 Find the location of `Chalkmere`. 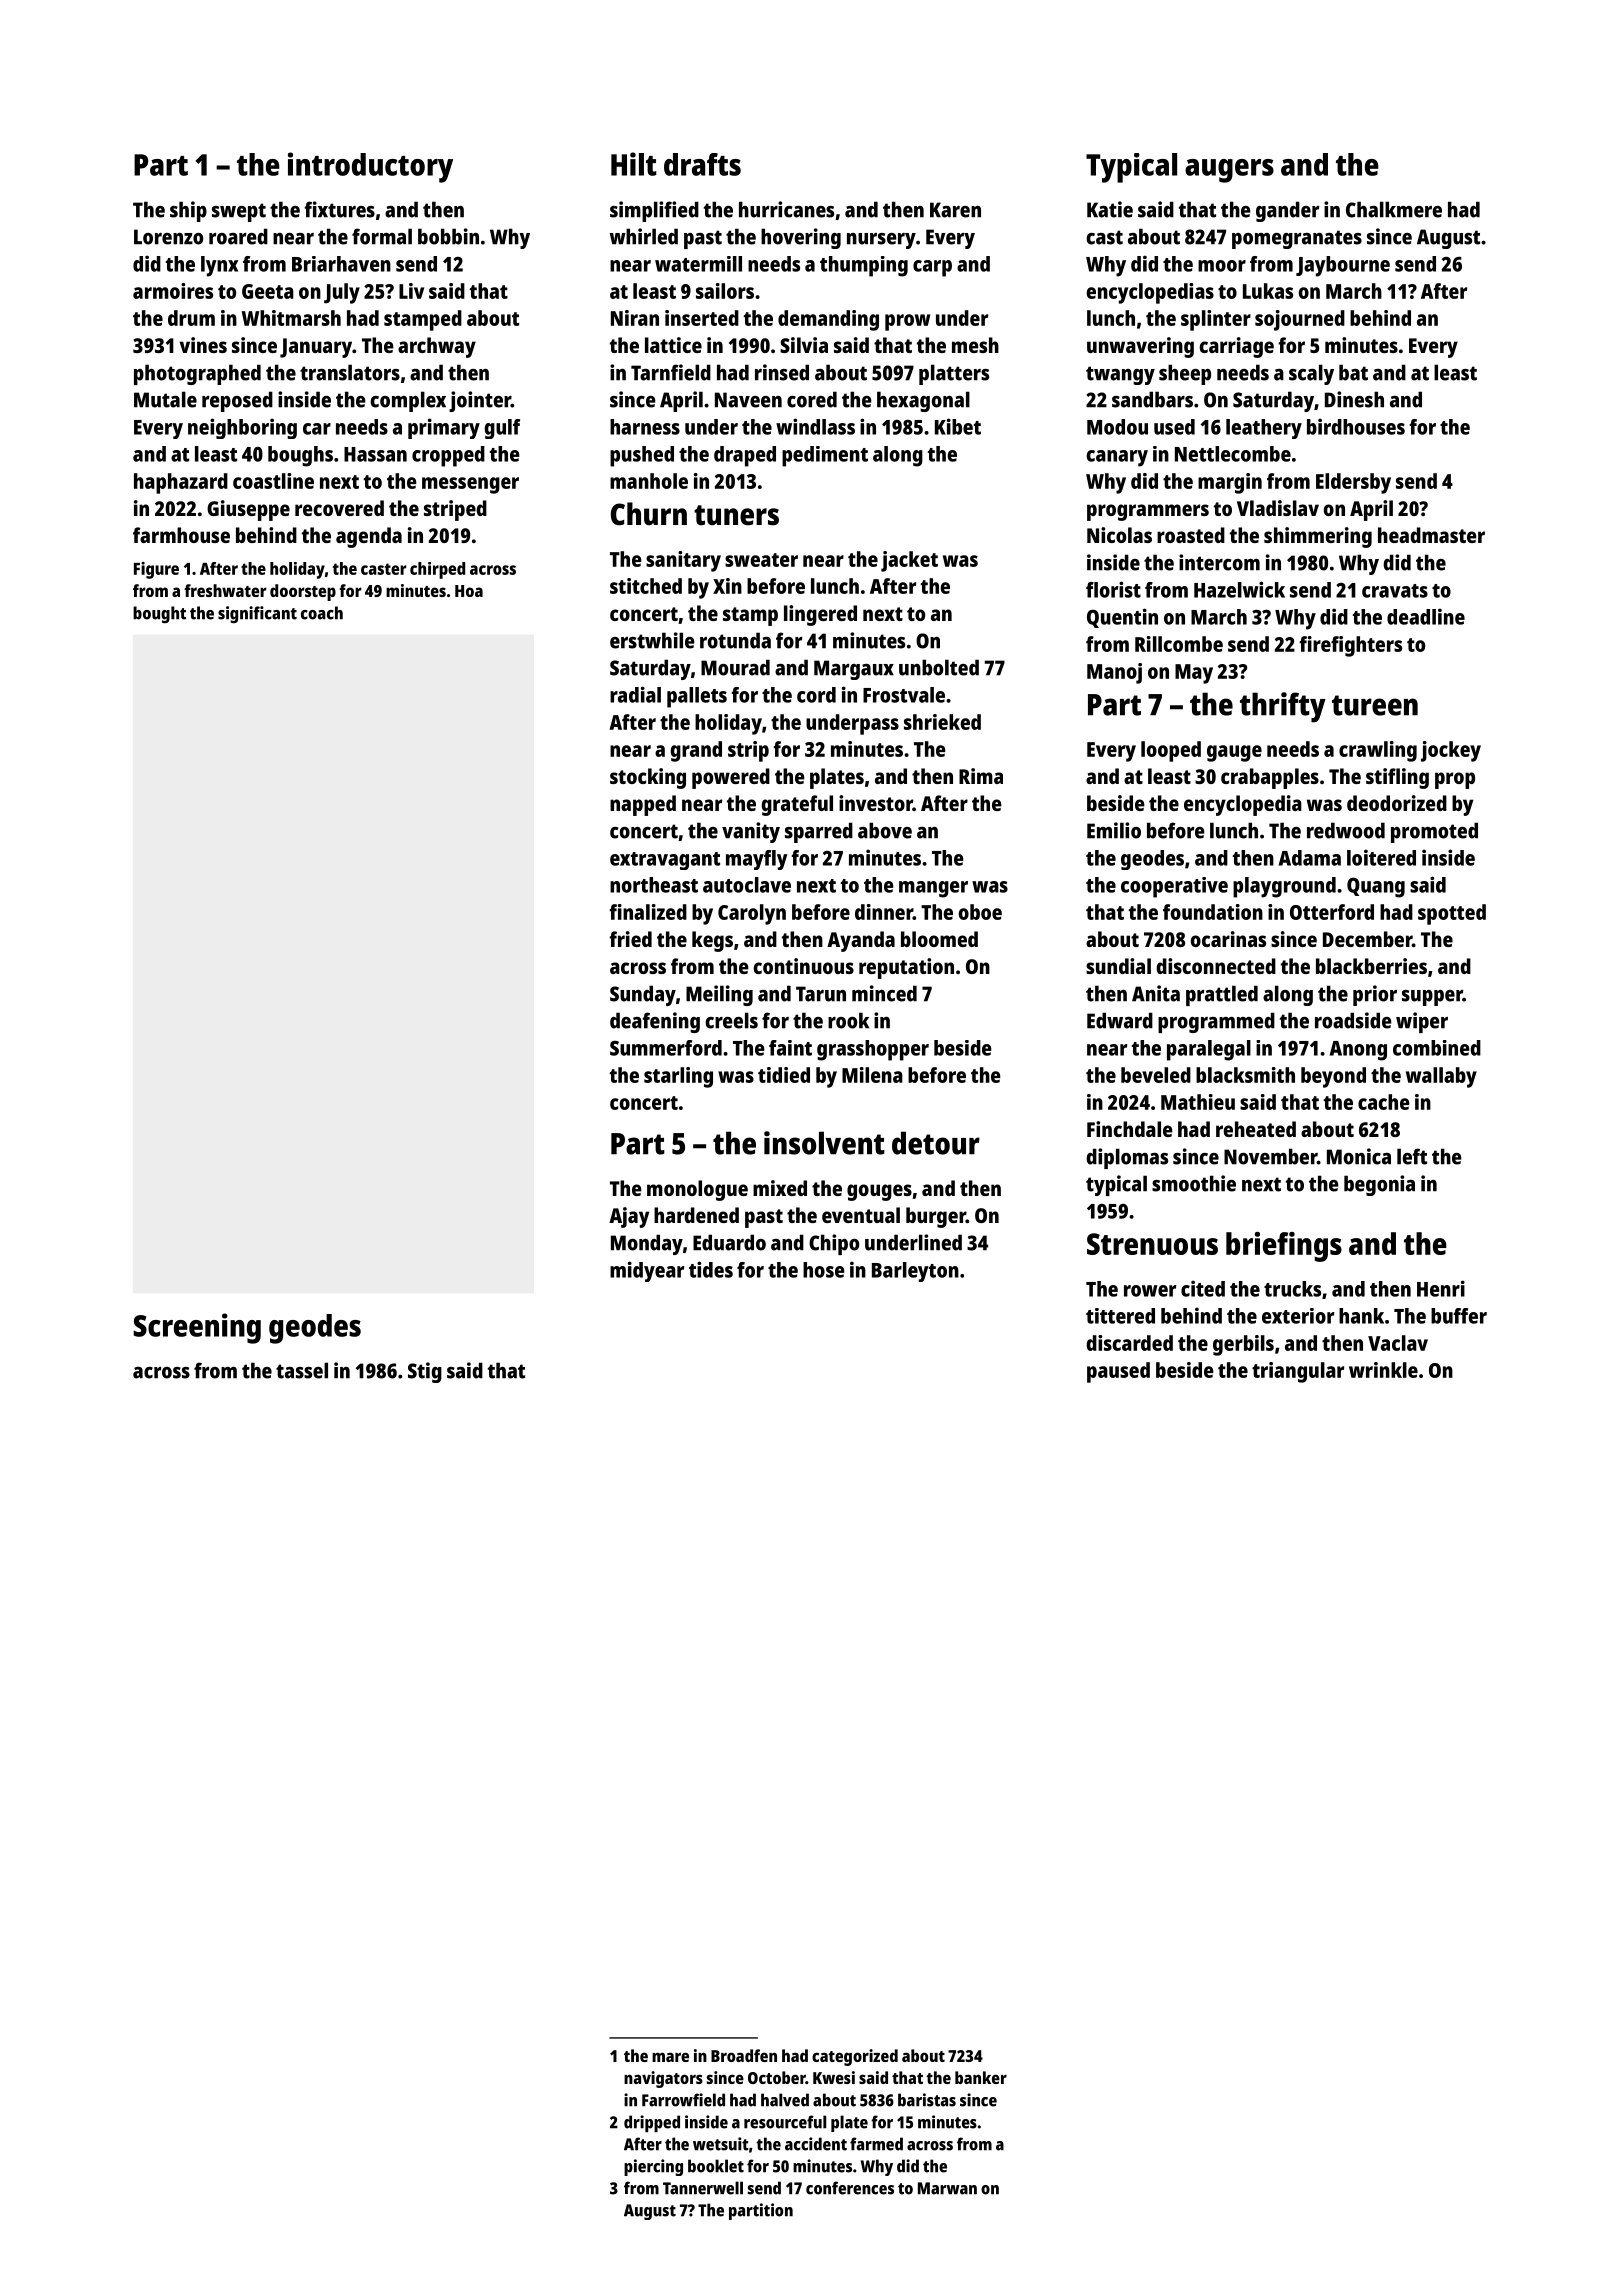

Chalkmere is located at coordinates (1394, 209).
